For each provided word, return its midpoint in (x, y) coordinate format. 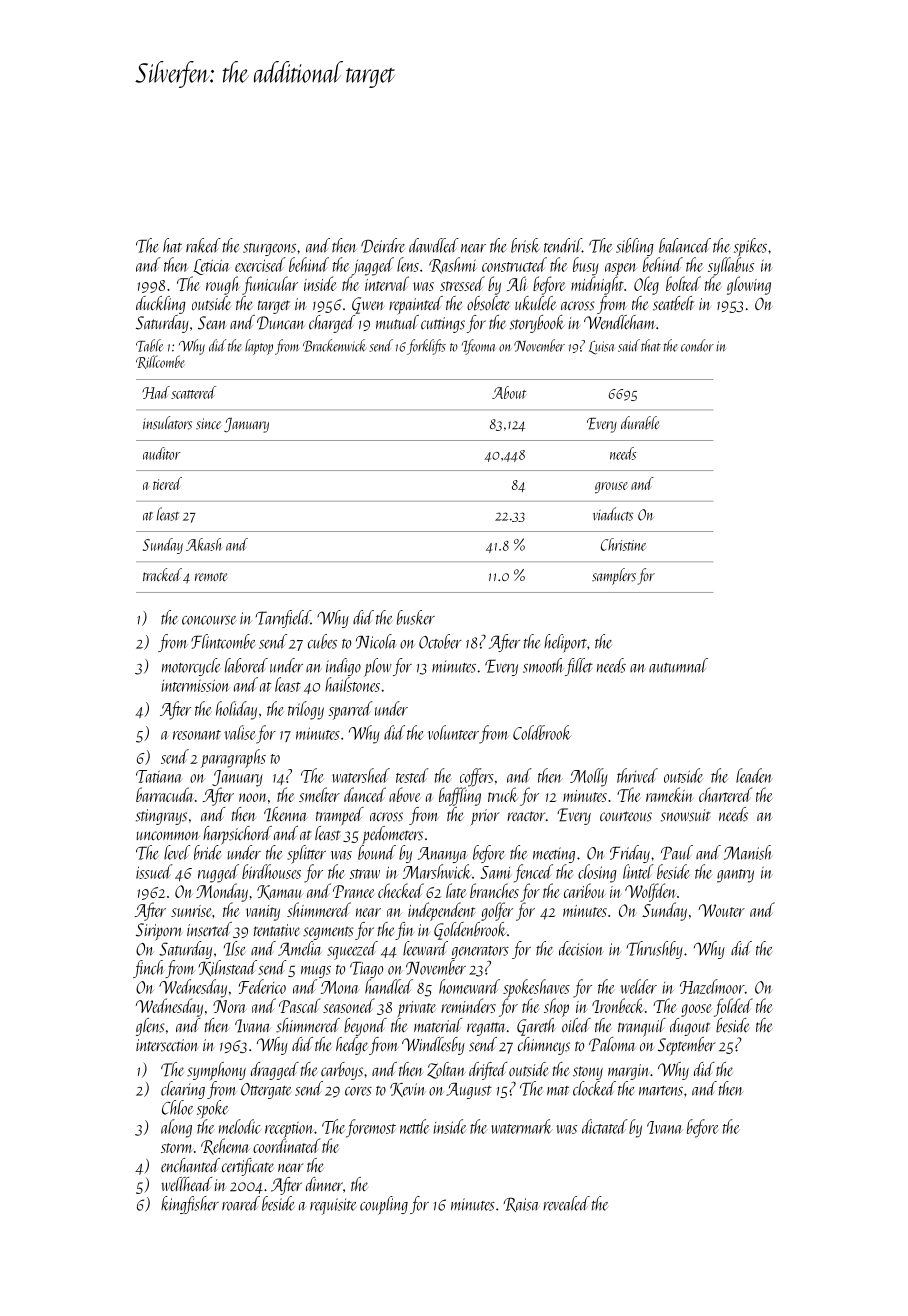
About (509, 392)
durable (640, 423)
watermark (522, 1126)
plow (378, 667)
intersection (167, 1045)
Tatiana (158, 776)
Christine (623, 544)
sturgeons (269, 249)
